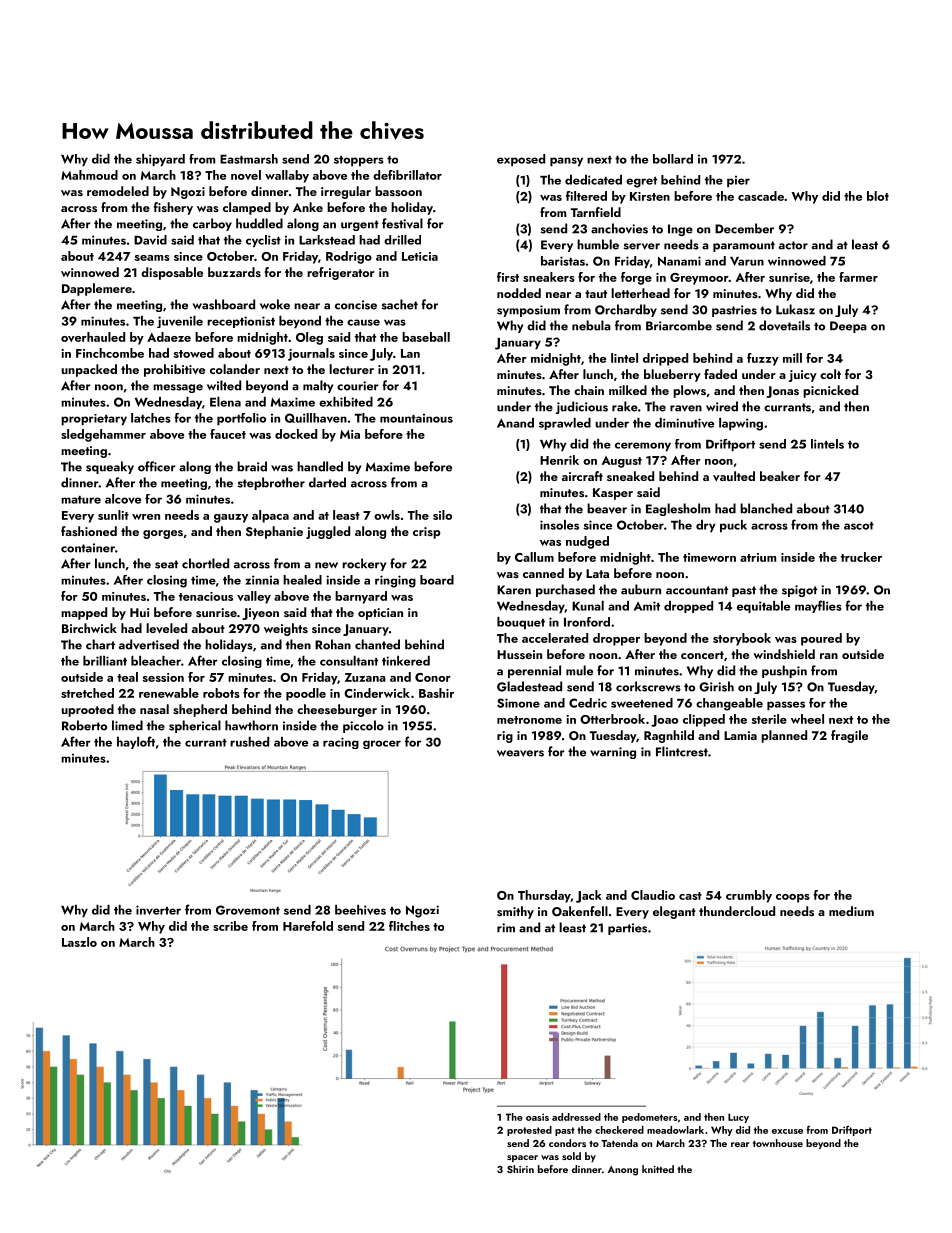 Image resolution: width=952 pixels, height=1233 pixels. What do you see at coordinates (158, 910) in the document?
I see `inverter` at bounding box center [158, 910].
